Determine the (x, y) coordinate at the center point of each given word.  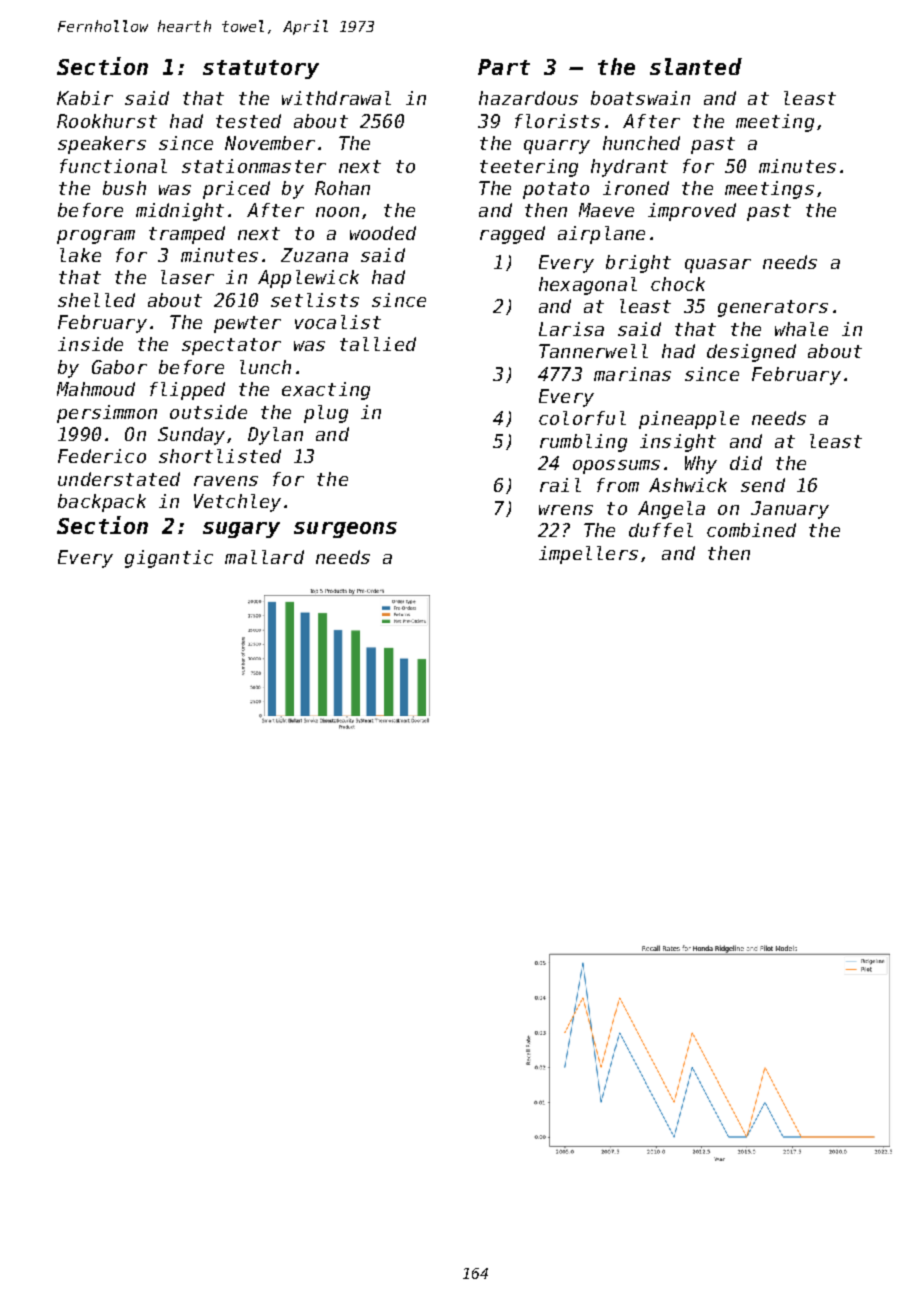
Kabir (85, 98)
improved (692, 212)
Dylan (275, 436)
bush (124, 188)
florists (557, 121)
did (746, 463)
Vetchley (237, 503)
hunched (641, 143)
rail (560, 485)
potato (556, 190)
